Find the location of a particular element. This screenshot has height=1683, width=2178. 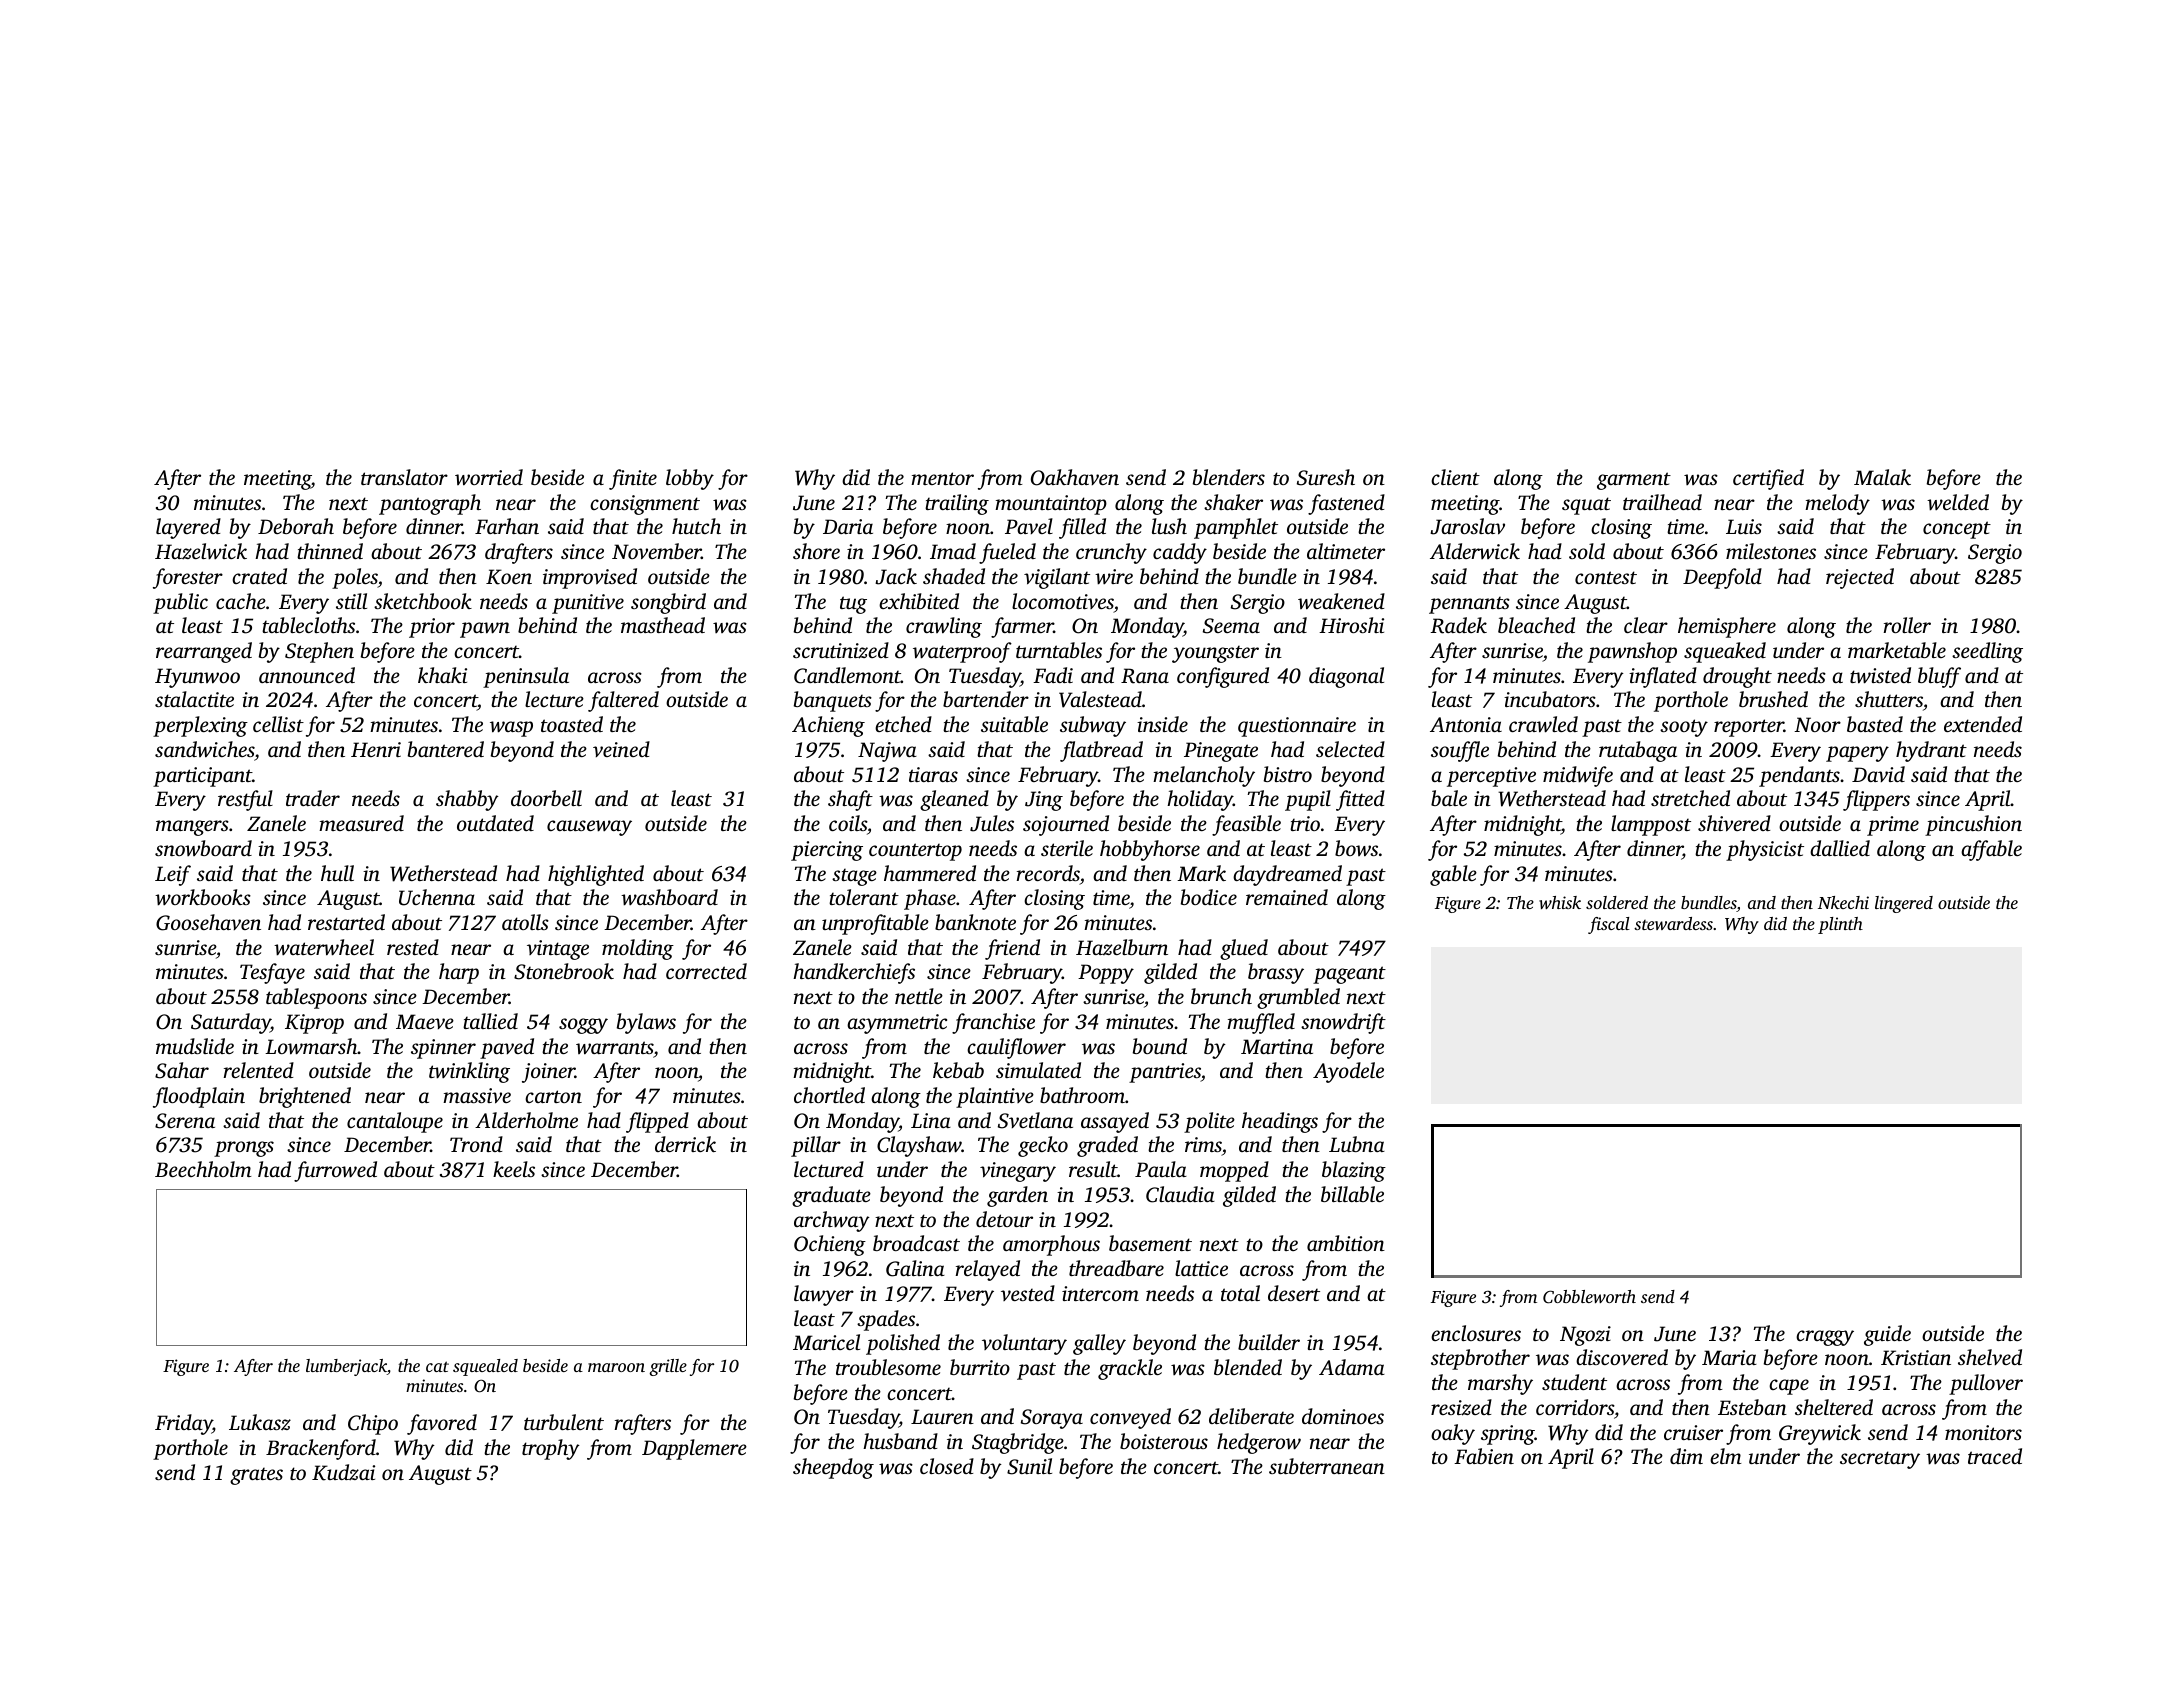

bylaws is located at coordinates (646, 1023).
